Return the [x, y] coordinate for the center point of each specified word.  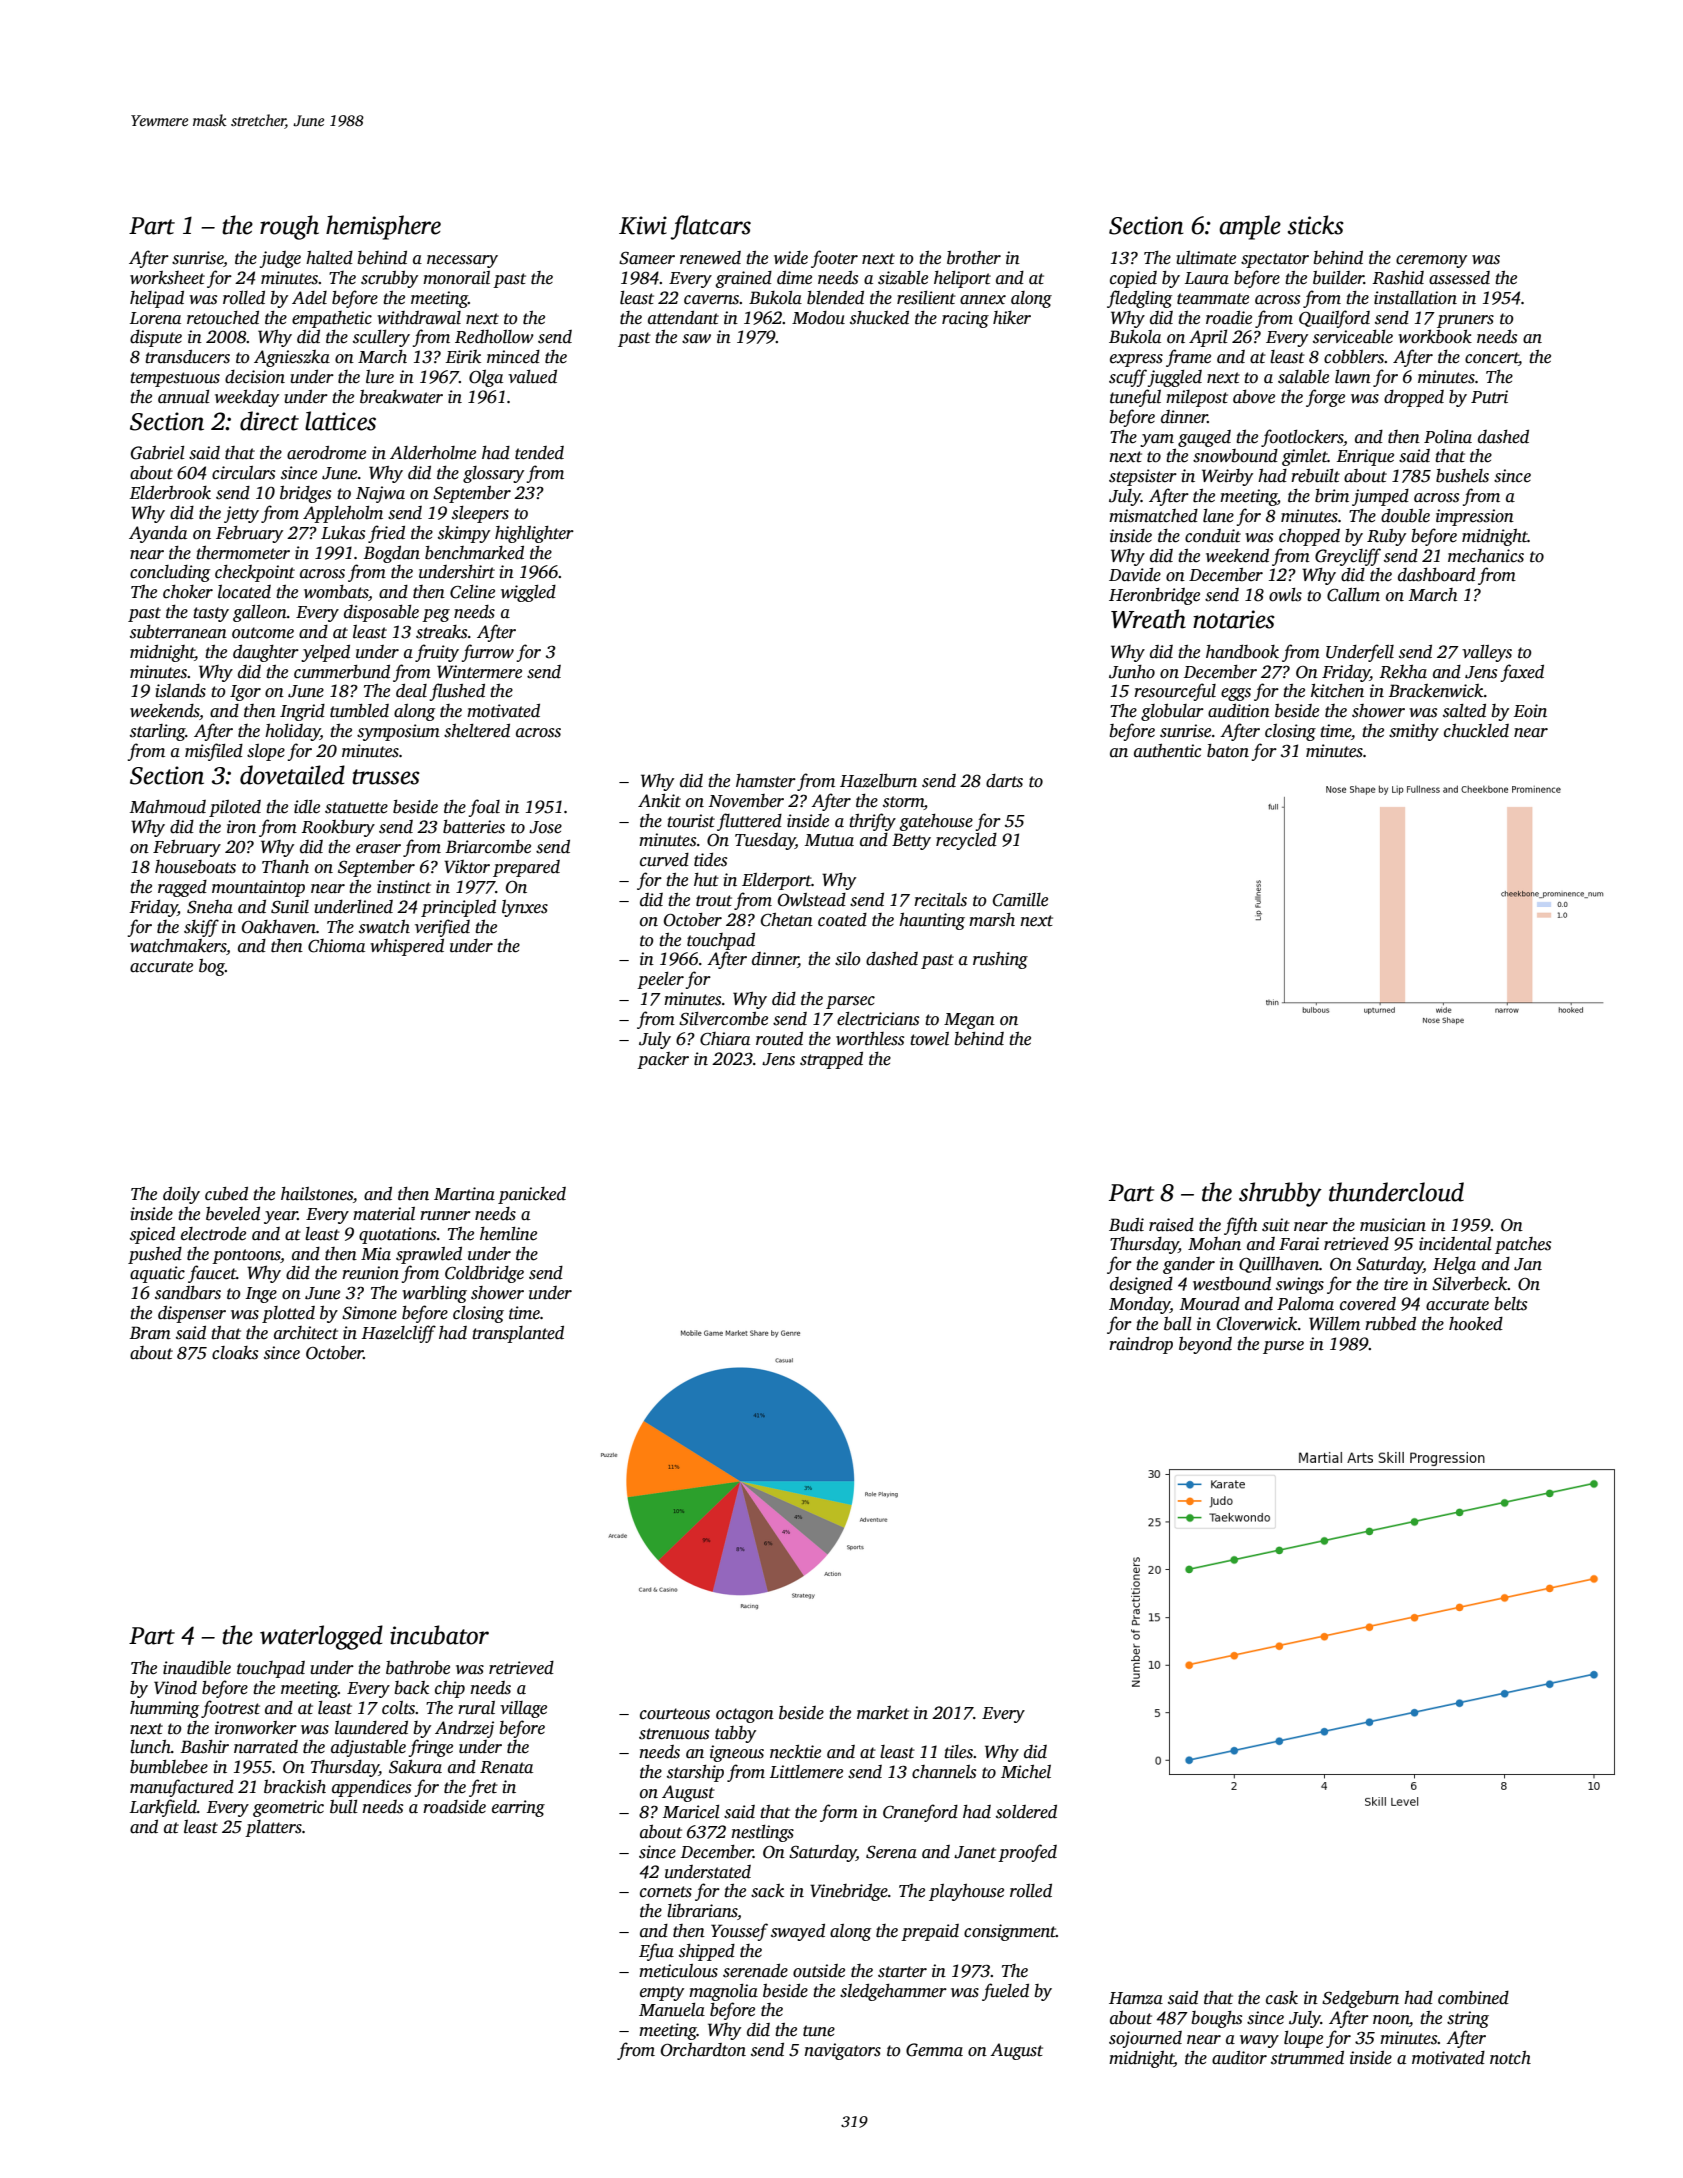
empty [662, 1993]
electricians [878, 1019]
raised [1171, 1225]
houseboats [195, 867]
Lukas [343, 533]
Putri [1489, 397]
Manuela [672, 2010]
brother [974, 258]
